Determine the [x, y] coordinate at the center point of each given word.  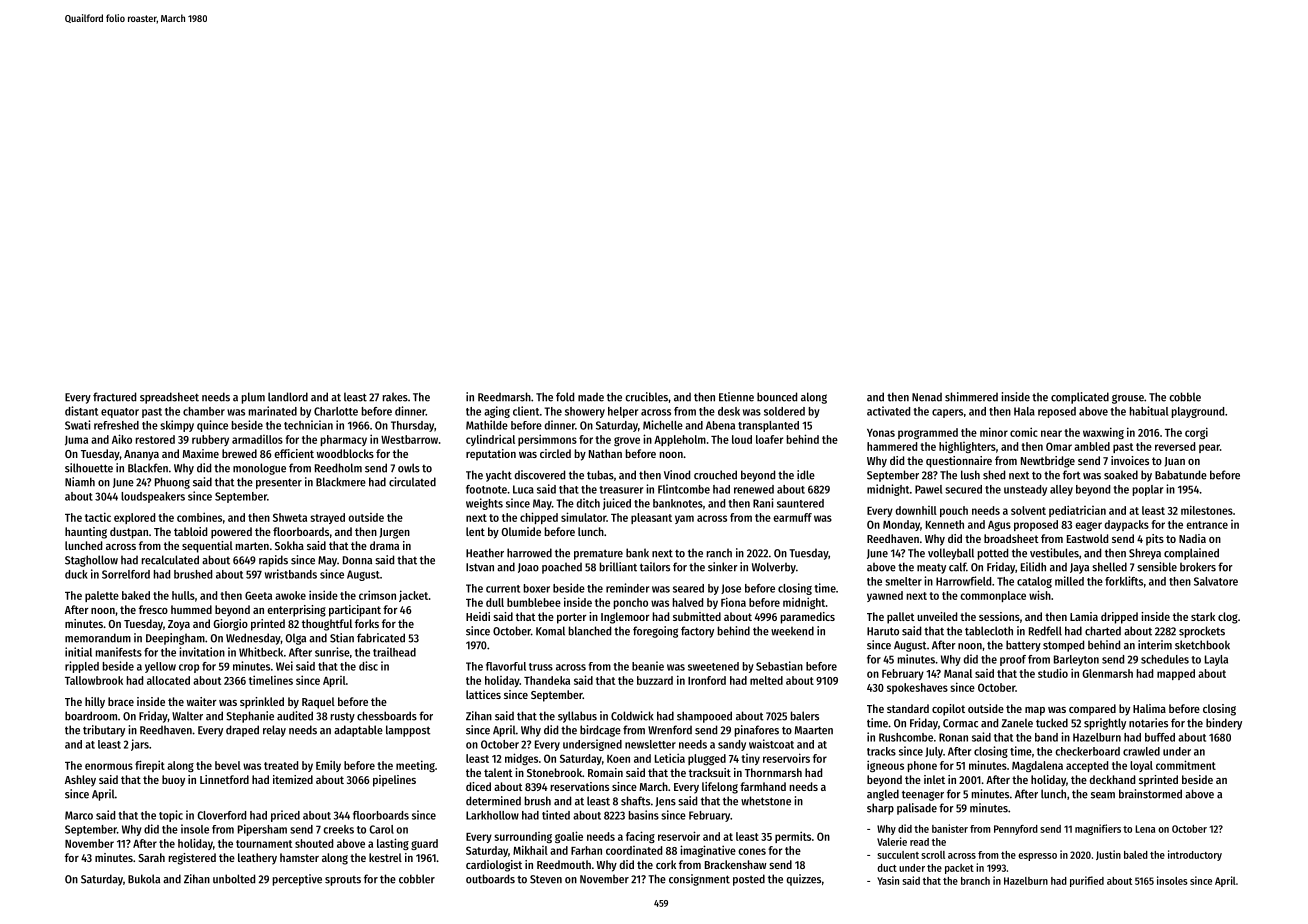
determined [493, 801]
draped [242, 731]
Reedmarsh [504, 397]
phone [922, 766]
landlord [288, 397]
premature [598, 554]
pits [1155, 540]
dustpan [129, 533]
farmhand [763, 786]
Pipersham [262, 830]
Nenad [927, 397]
